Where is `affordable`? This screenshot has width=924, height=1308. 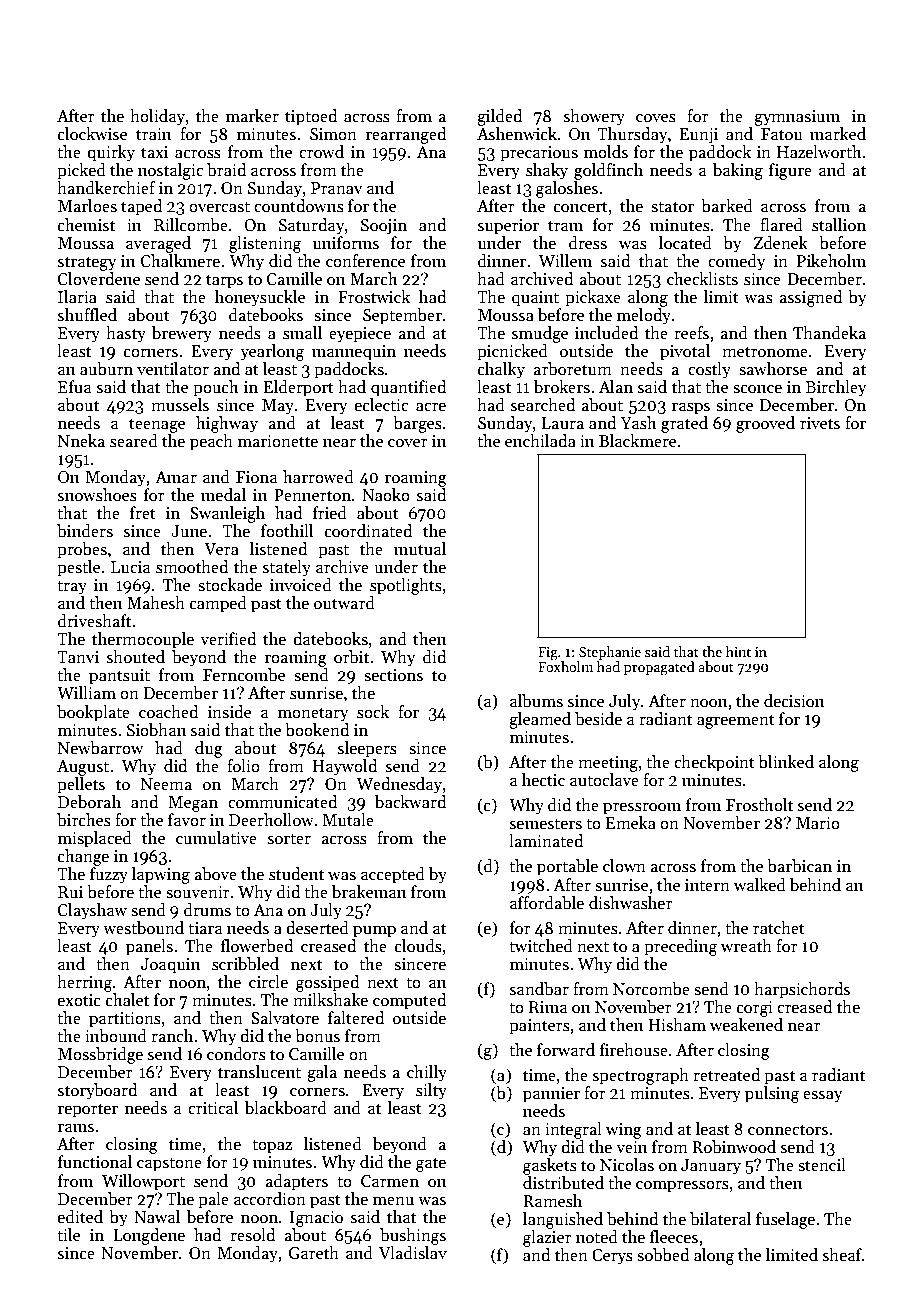
affordable is located at coordinates (547, 903).
